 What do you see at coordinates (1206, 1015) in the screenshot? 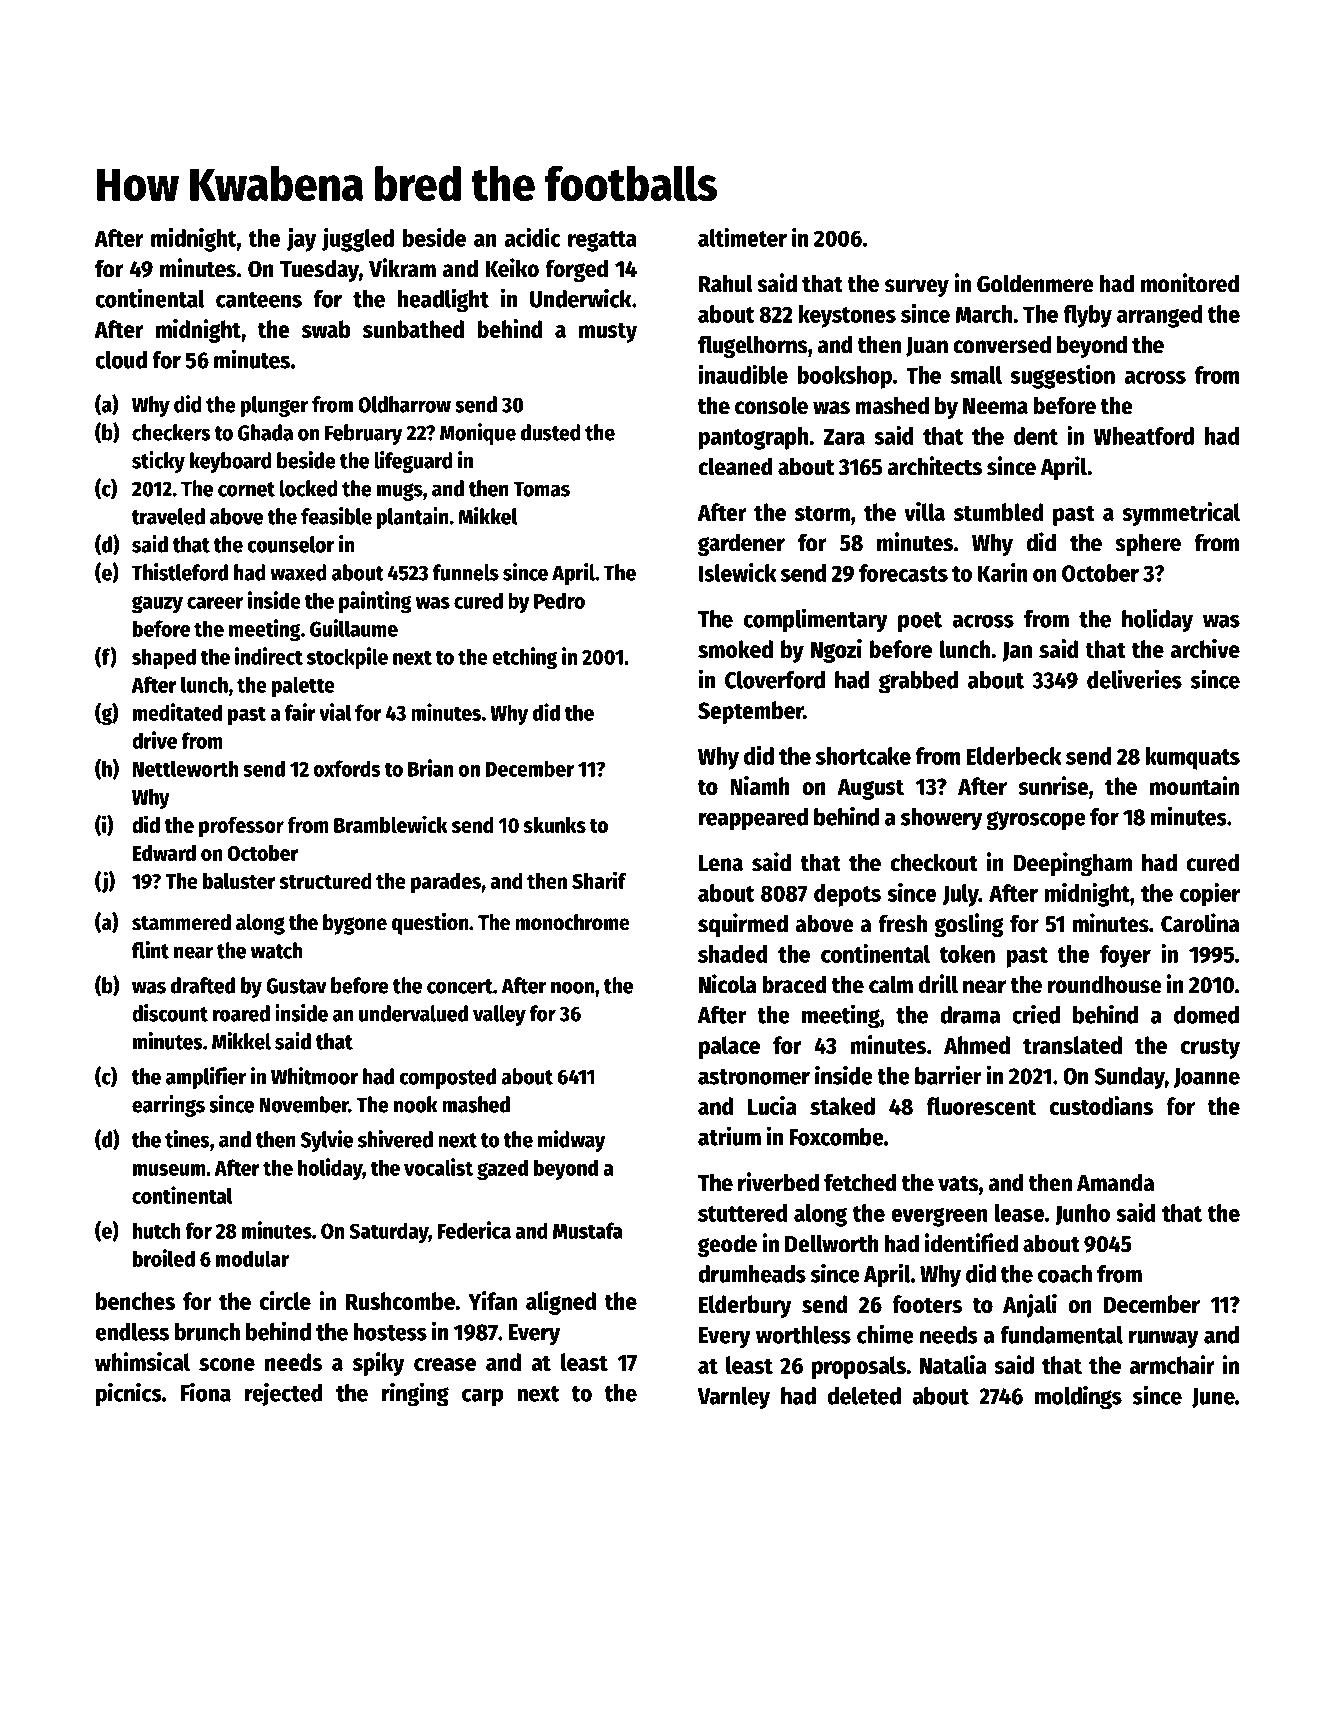
I see `domed` at bounding box center [1206, 1015].
